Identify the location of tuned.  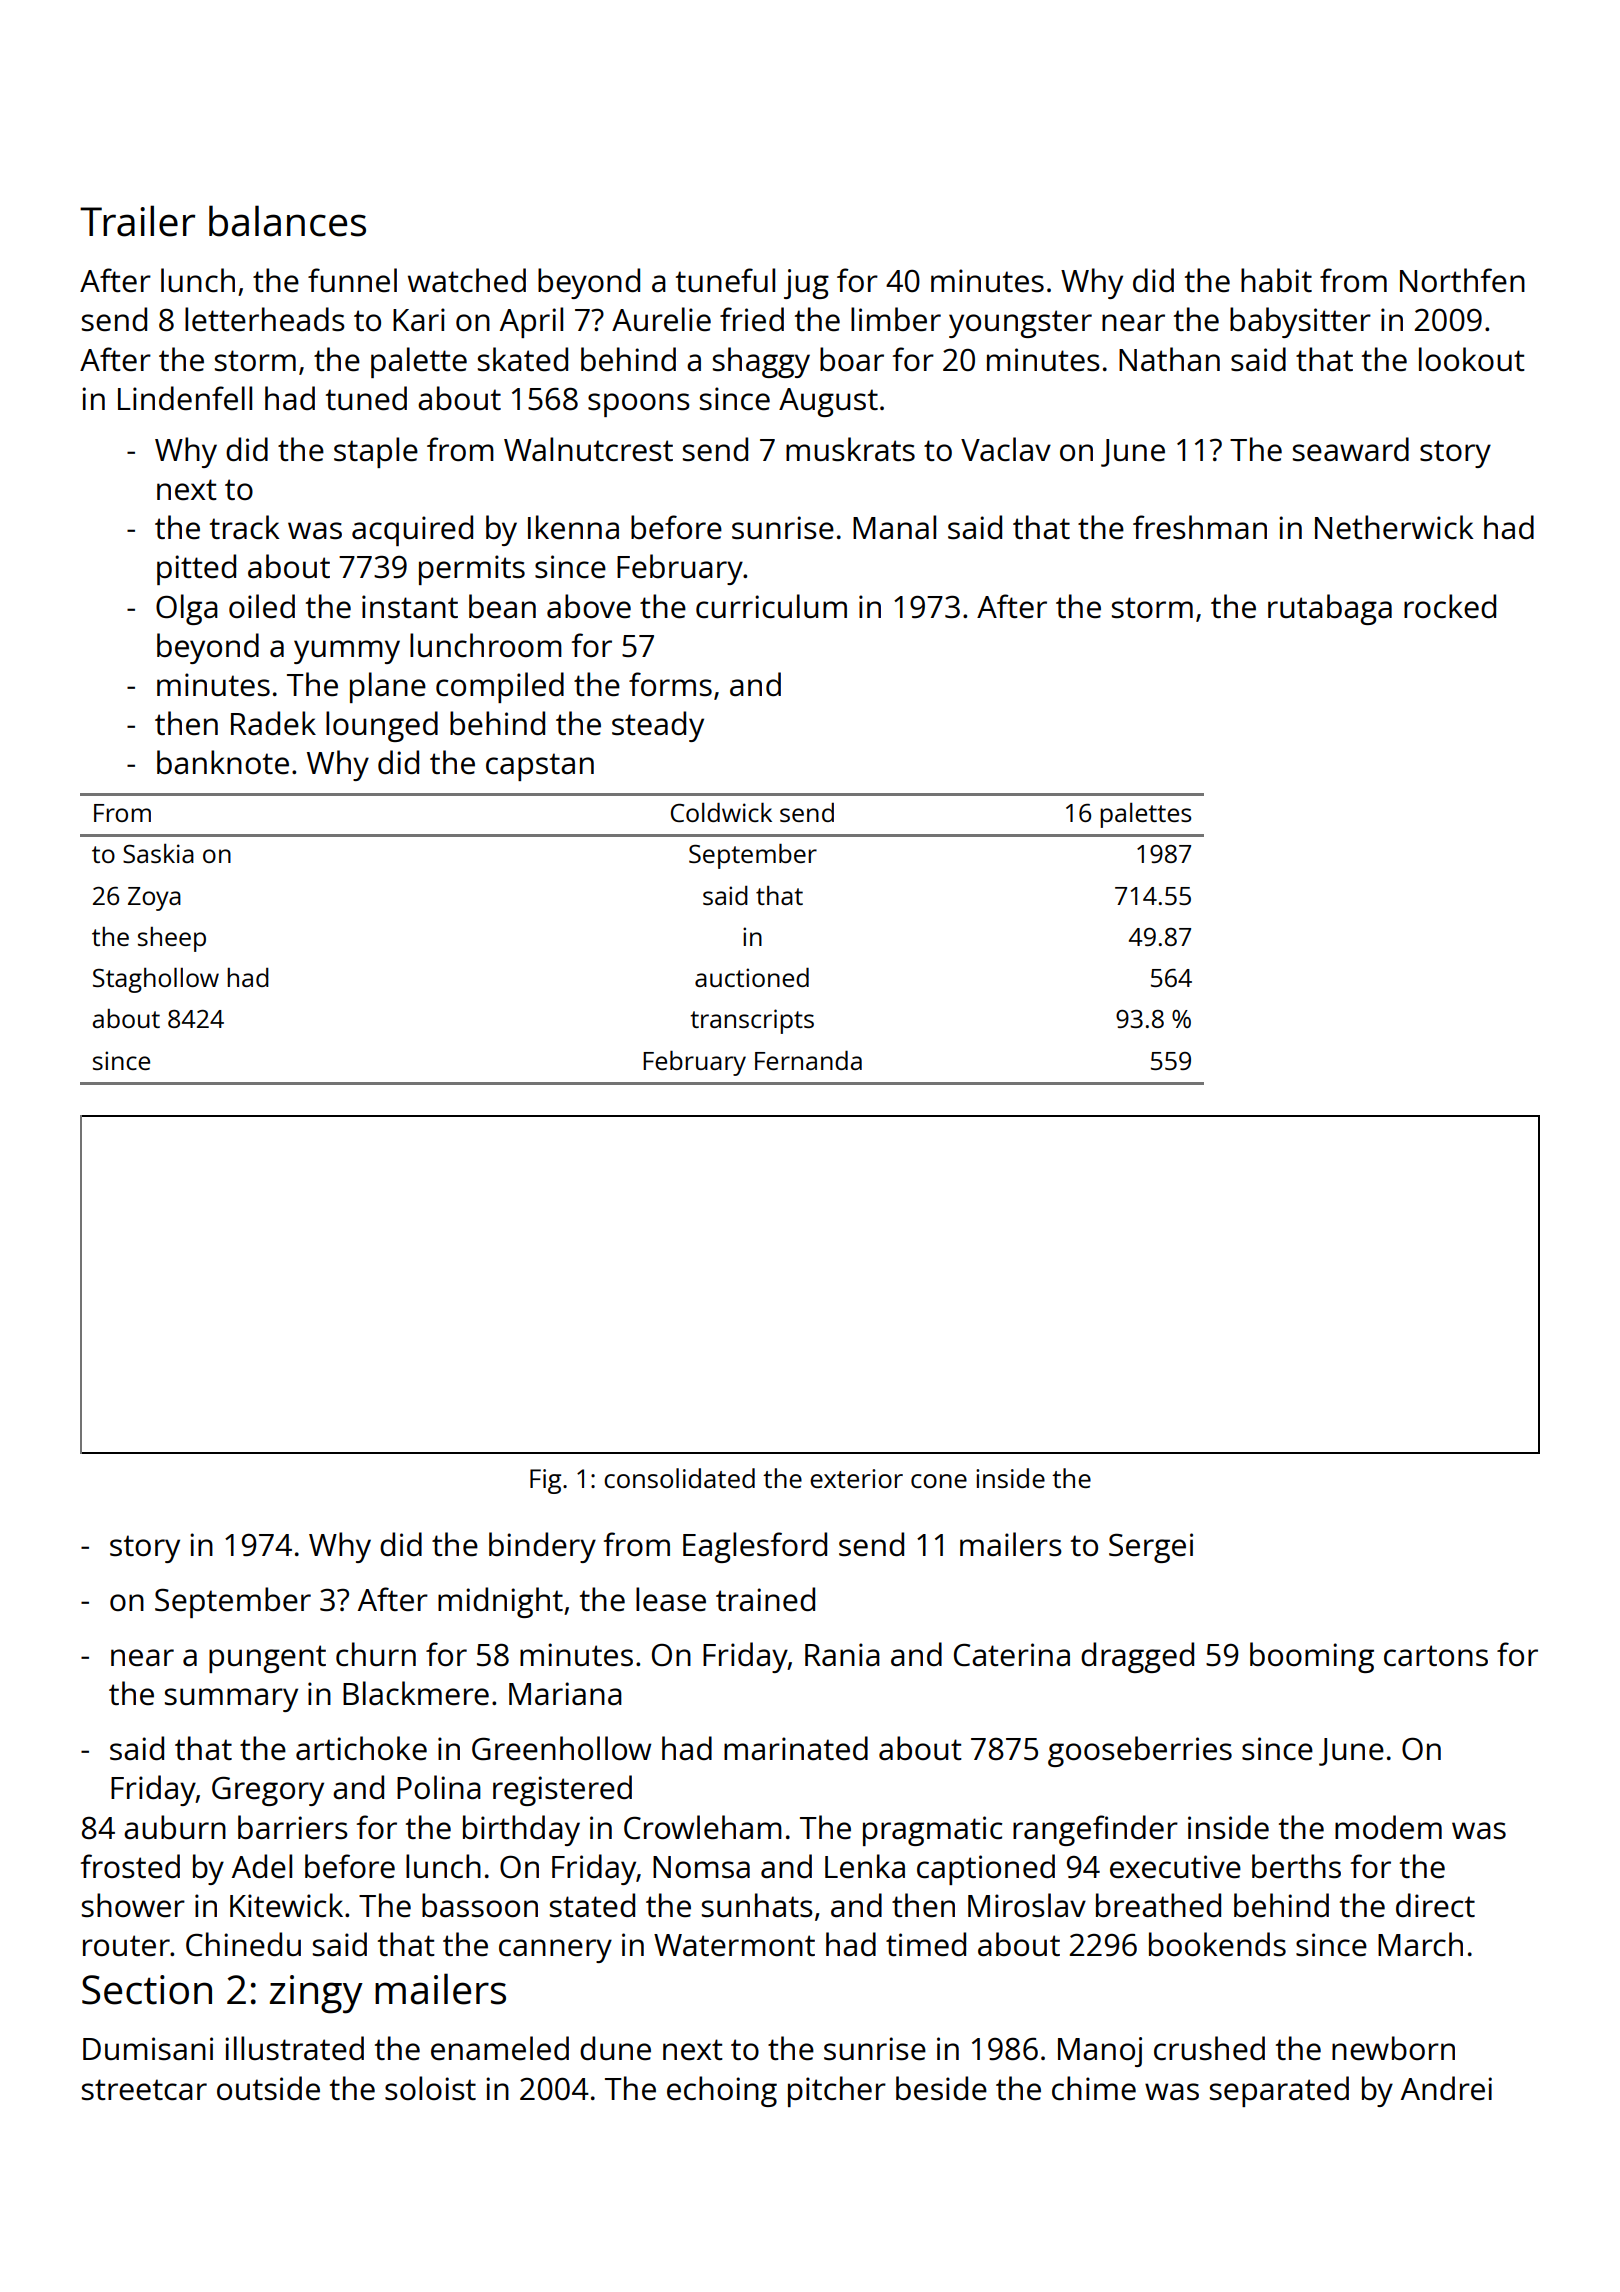
(366, 398).
